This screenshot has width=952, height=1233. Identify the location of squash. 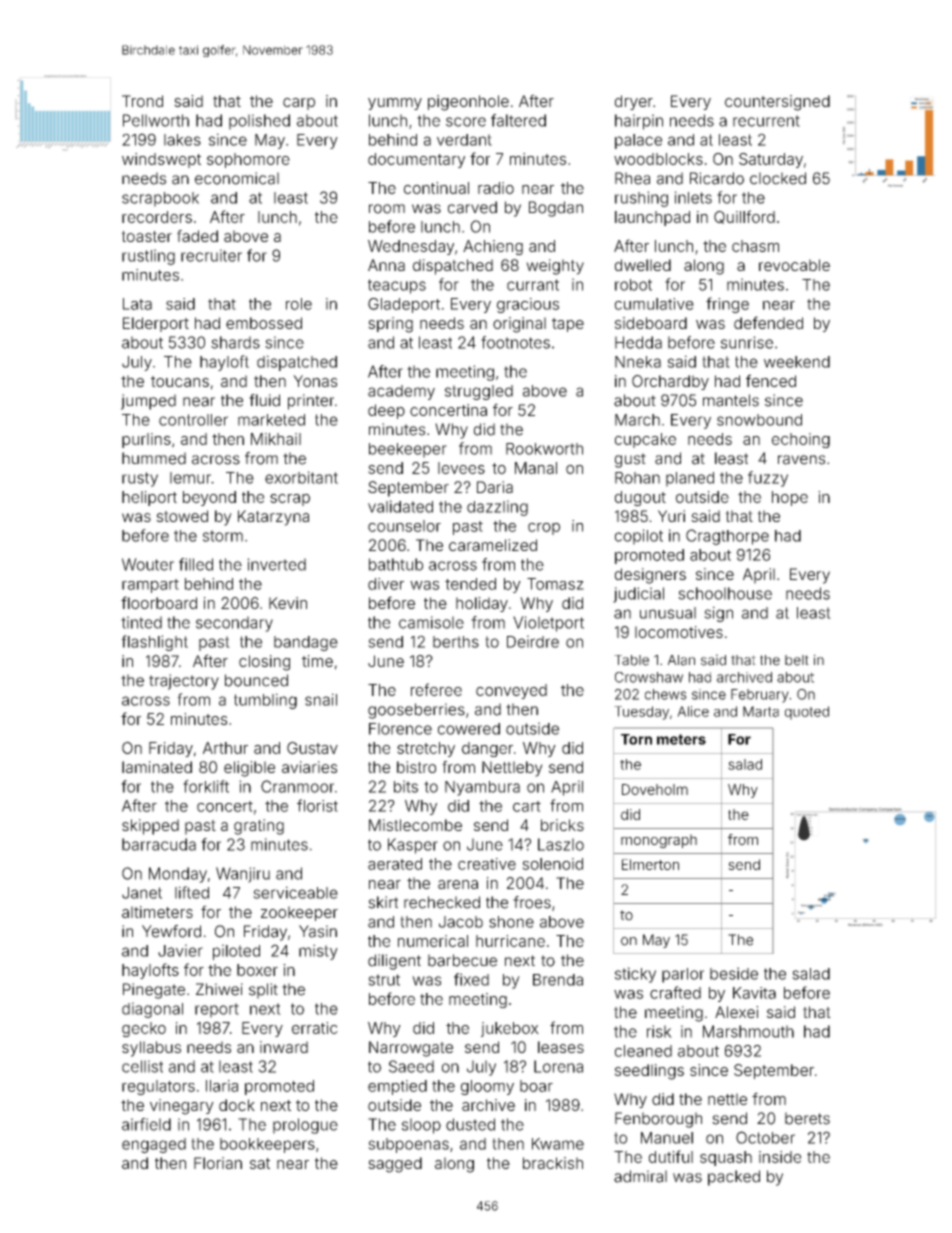
(726, 1158).
